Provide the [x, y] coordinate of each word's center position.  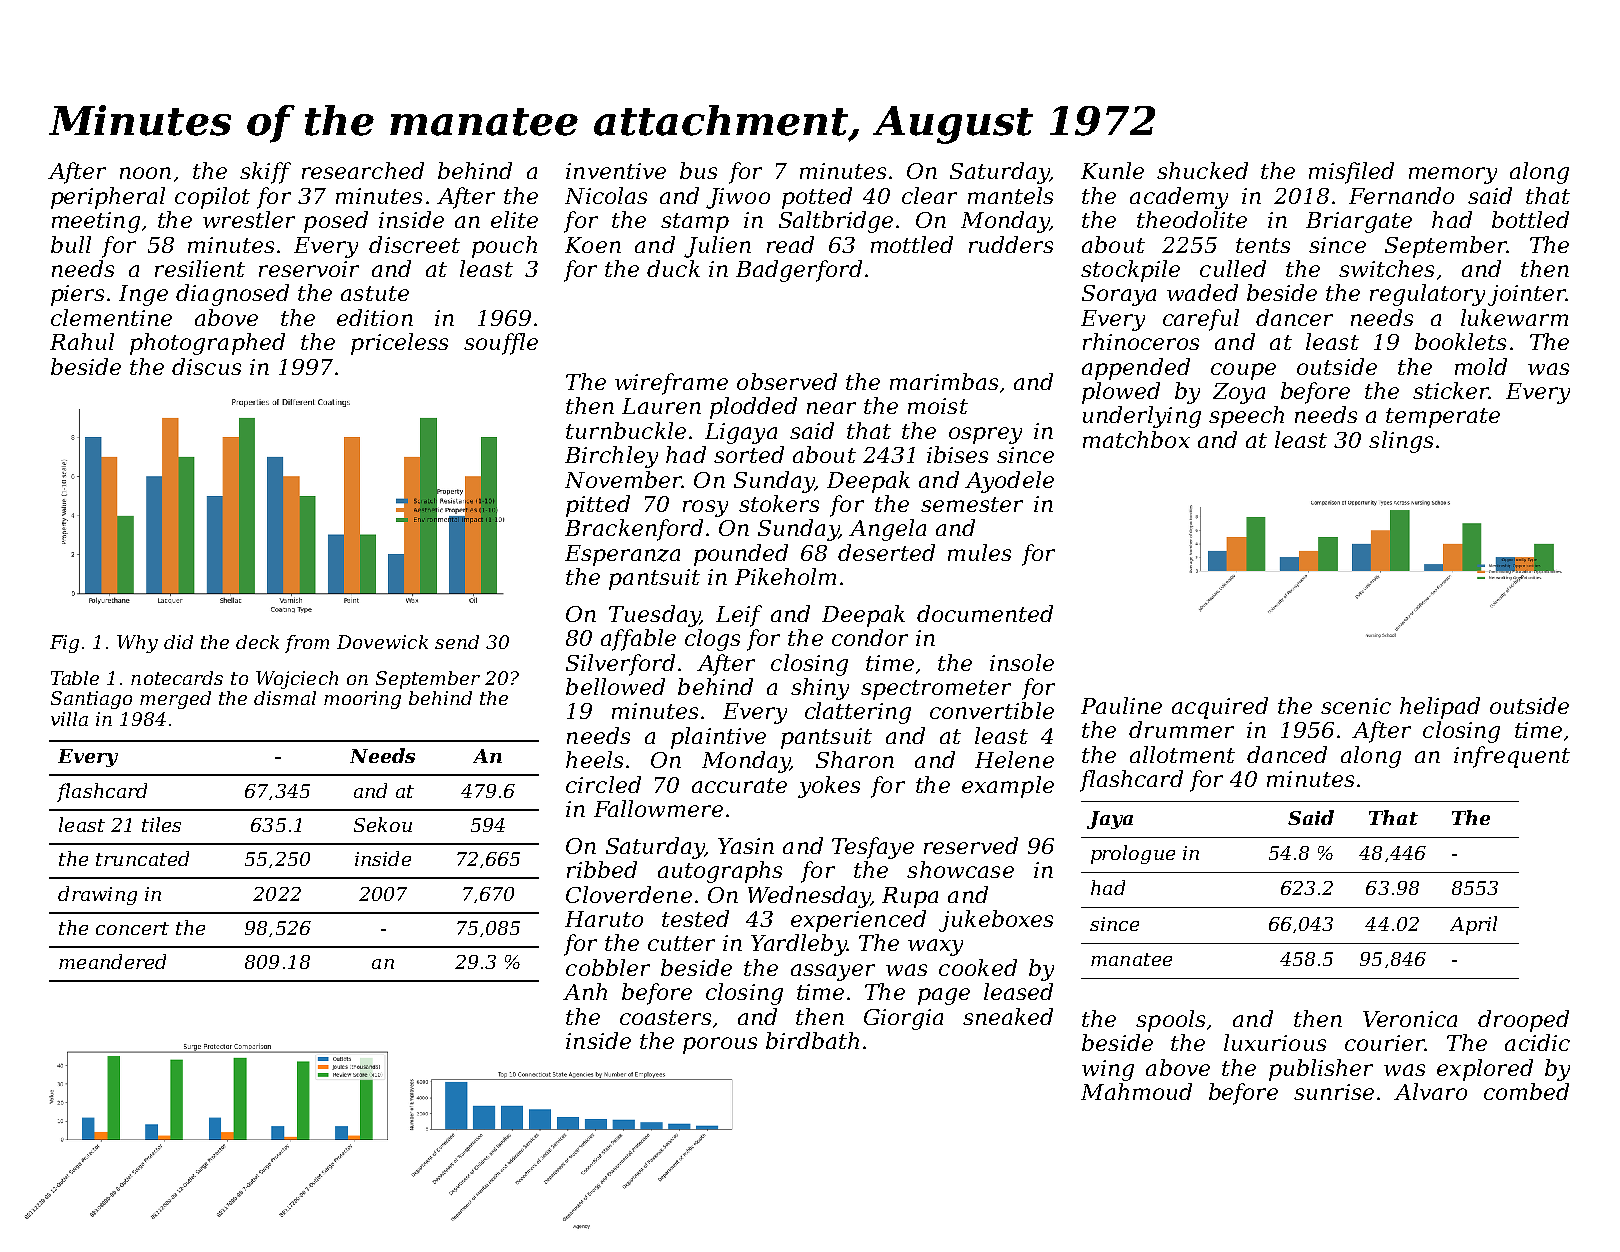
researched [363, 170]
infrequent [1512, 757]
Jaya [1110, 820]
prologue [1133, 854]
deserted [886, 552]
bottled [1530, 219]
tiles [161, 824]
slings [1401, 442]
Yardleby [799, 945]
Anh [585, 991]
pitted [598, 506]
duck [673, 268]
